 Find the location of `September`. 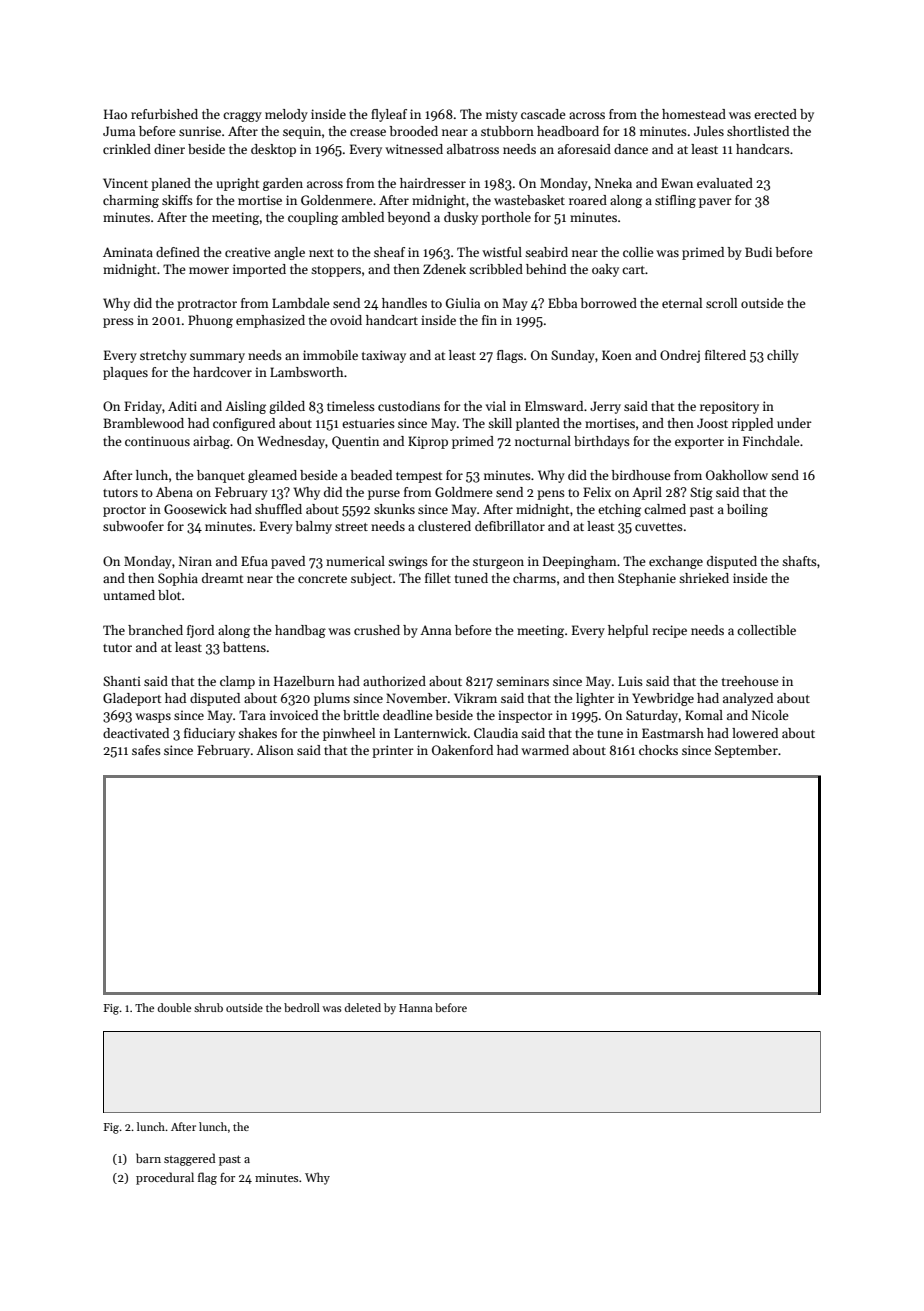

September is located at coordinates (746, 751).
